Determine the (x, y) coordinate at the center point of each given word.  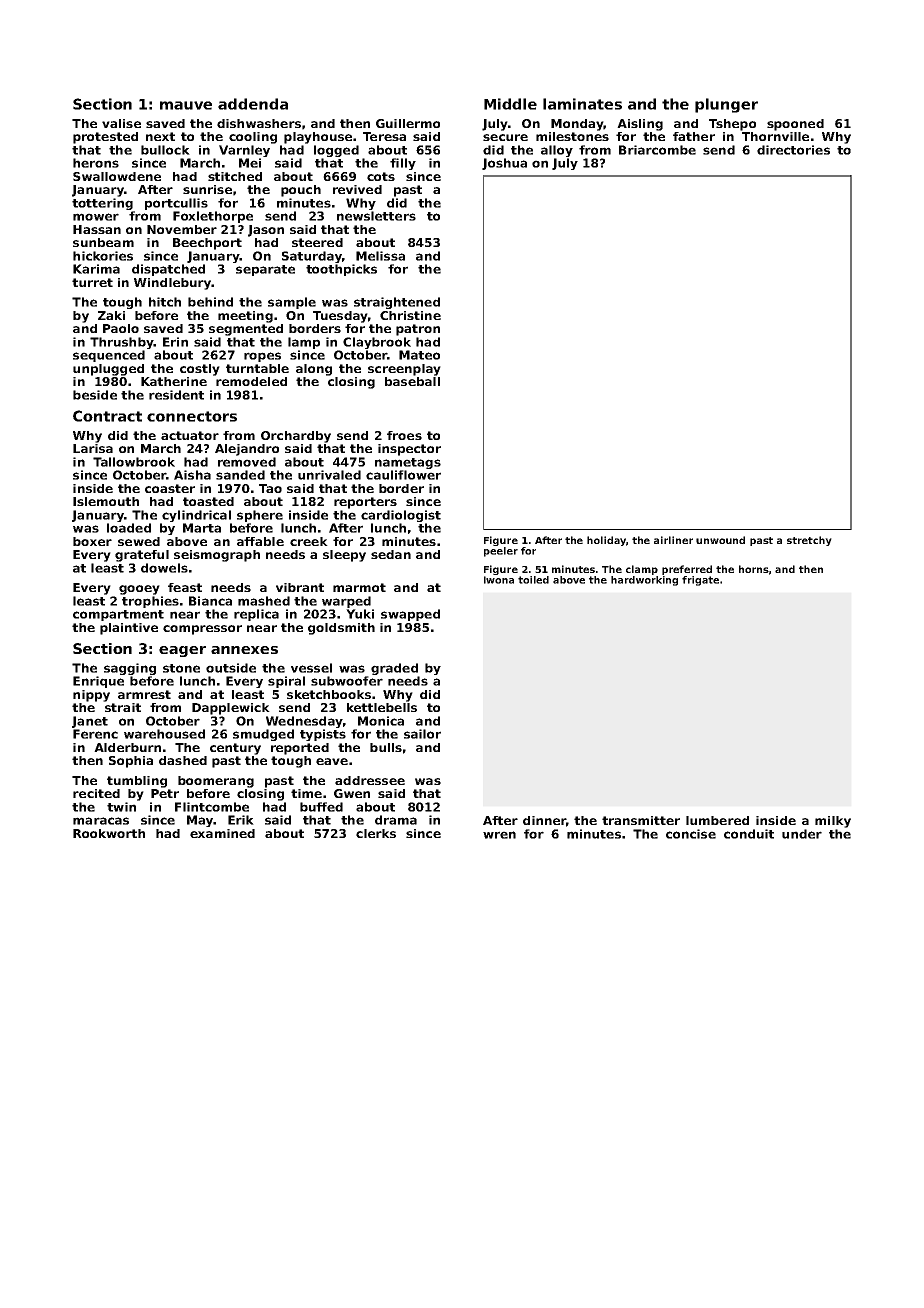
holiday (606, 541)
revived (357, 189)
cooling (253, 138)
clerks (376, 833)
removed (247, 462)
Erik (241, 820)
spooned (795, 125)
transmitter (641, 820)
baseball (412, 381)
